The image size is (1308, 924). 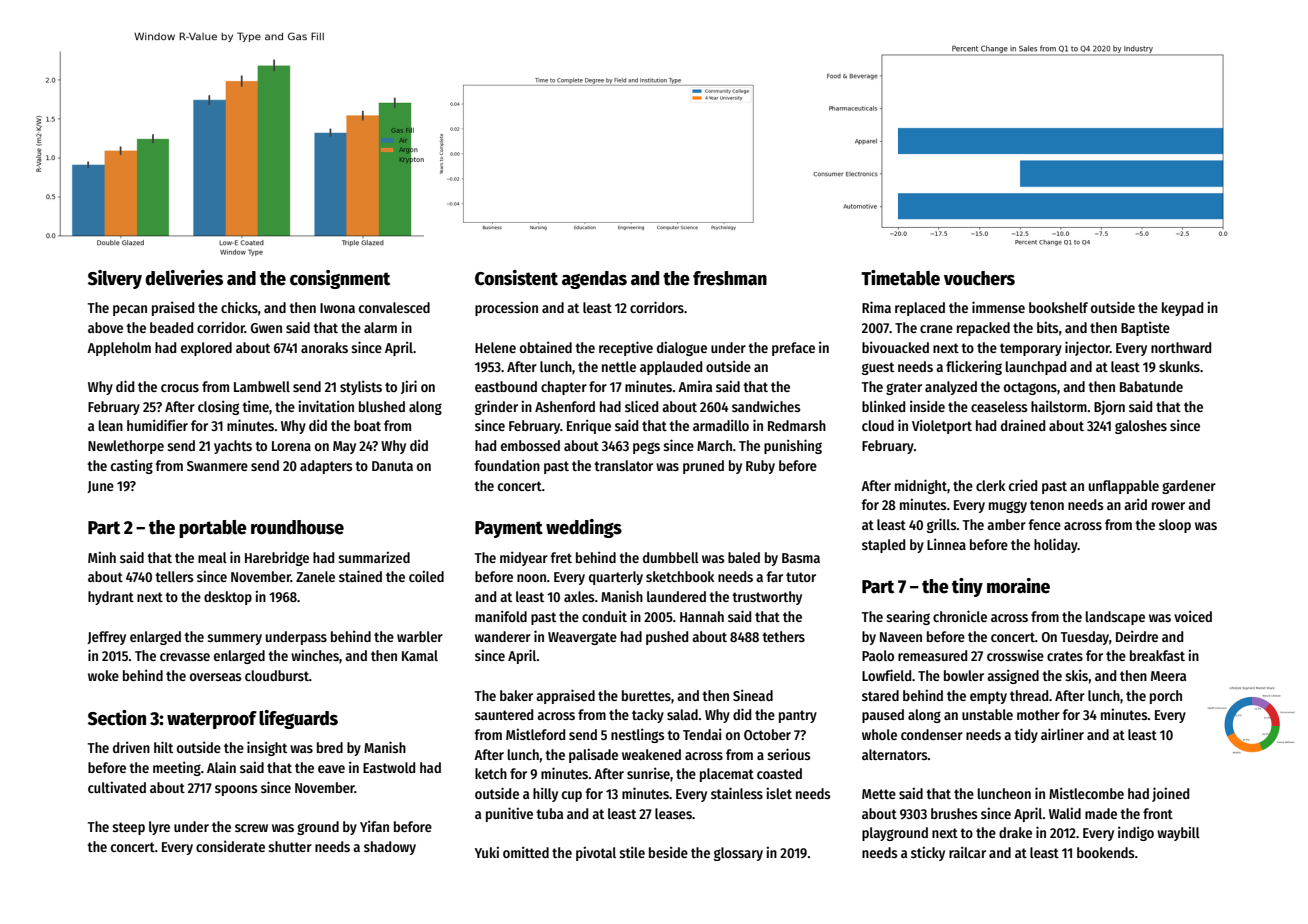 I want to click on chronicle, so click(x=960, y=616).
